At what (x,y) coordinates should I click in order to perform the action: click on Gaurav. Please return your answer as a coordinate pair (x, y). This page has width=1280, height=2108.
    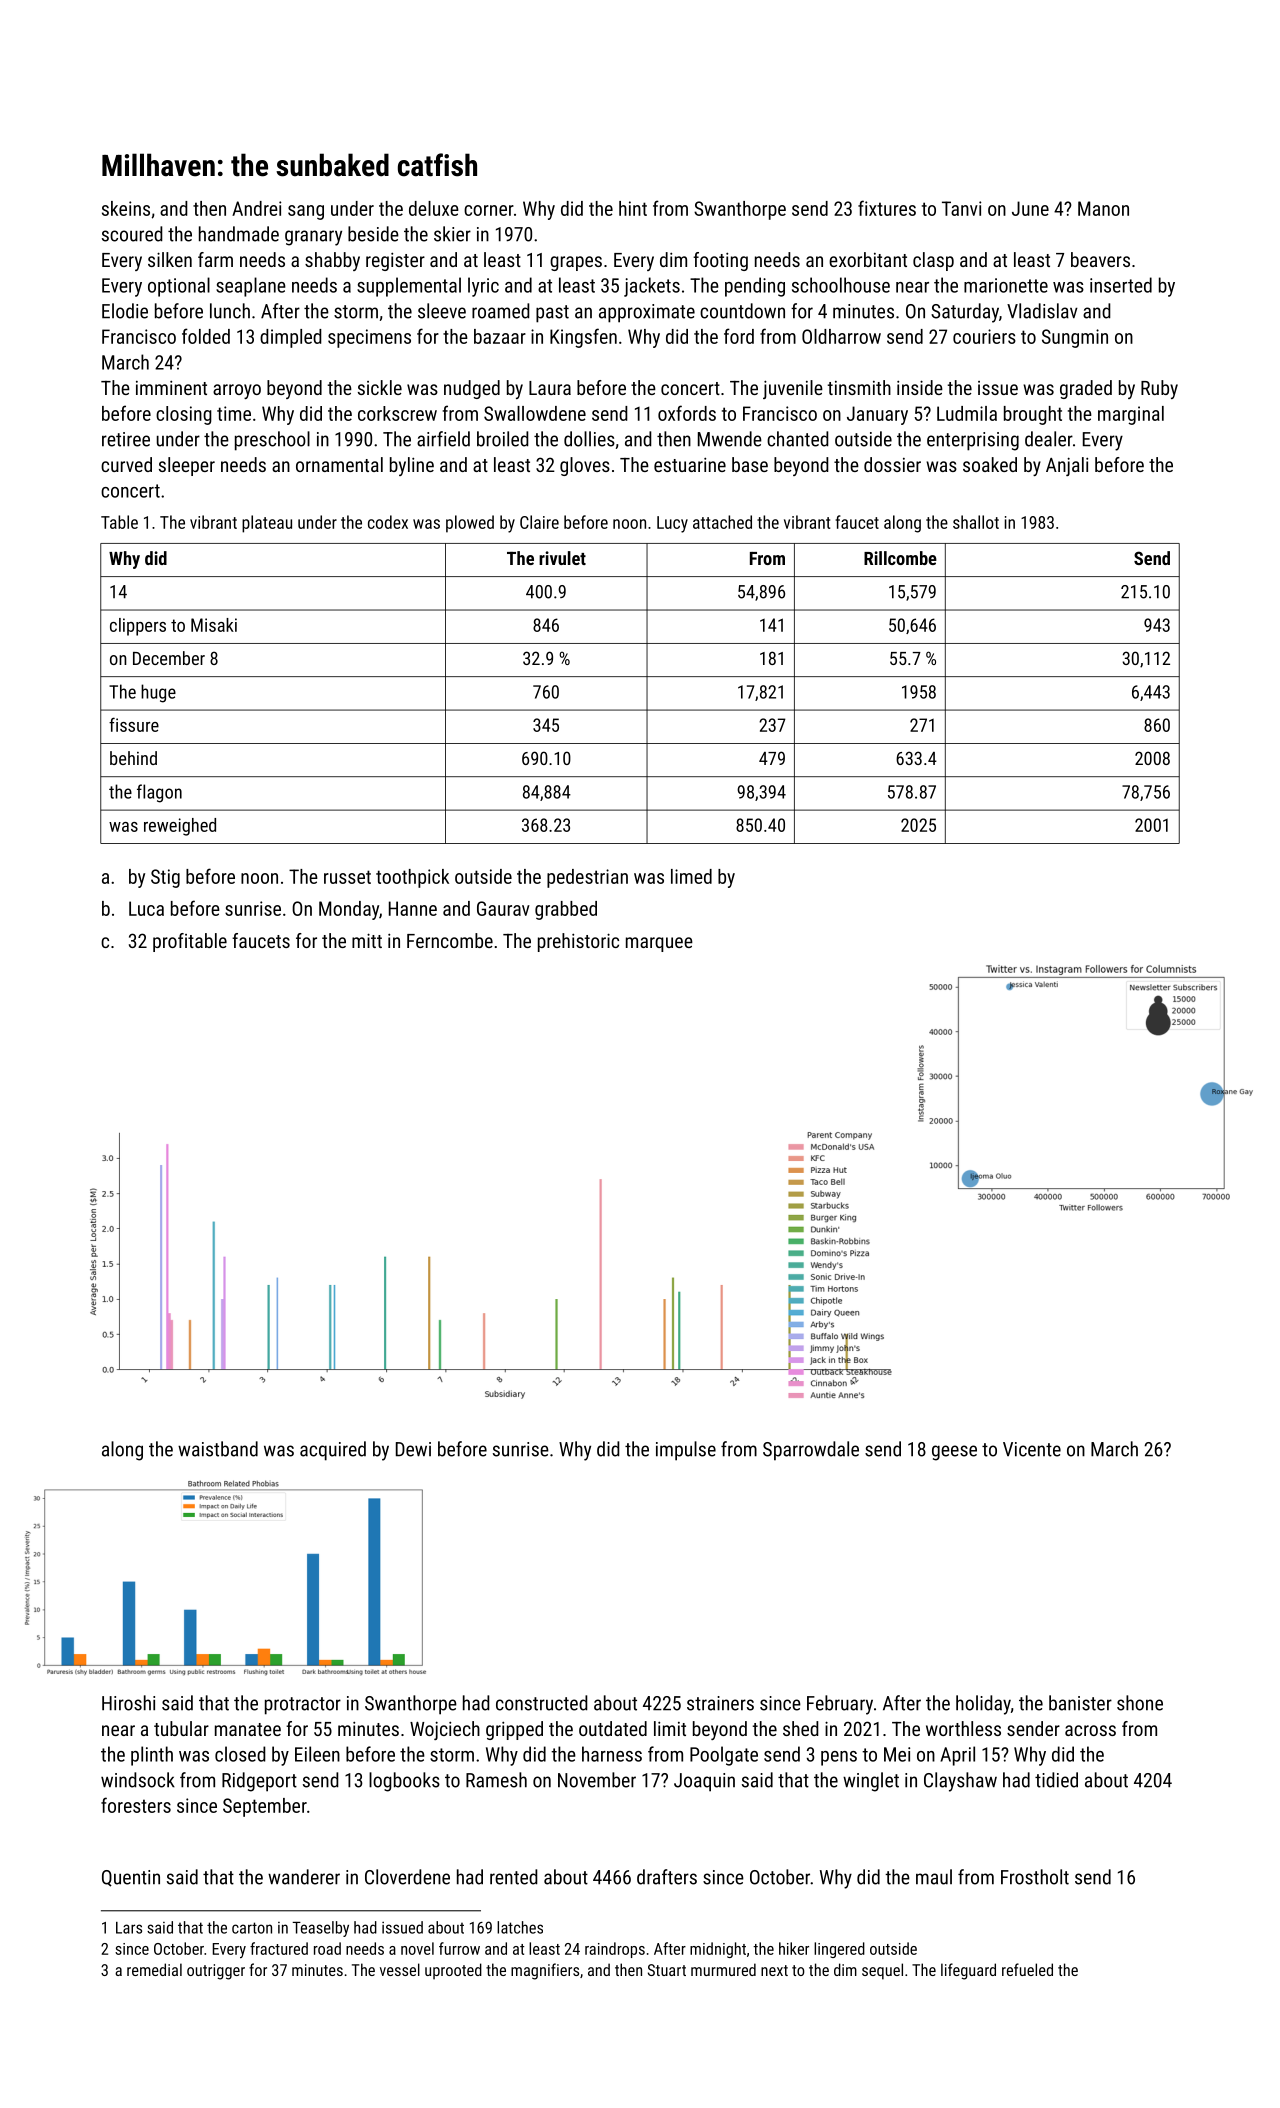
    Looking at the image, I should click on (503, 908).
